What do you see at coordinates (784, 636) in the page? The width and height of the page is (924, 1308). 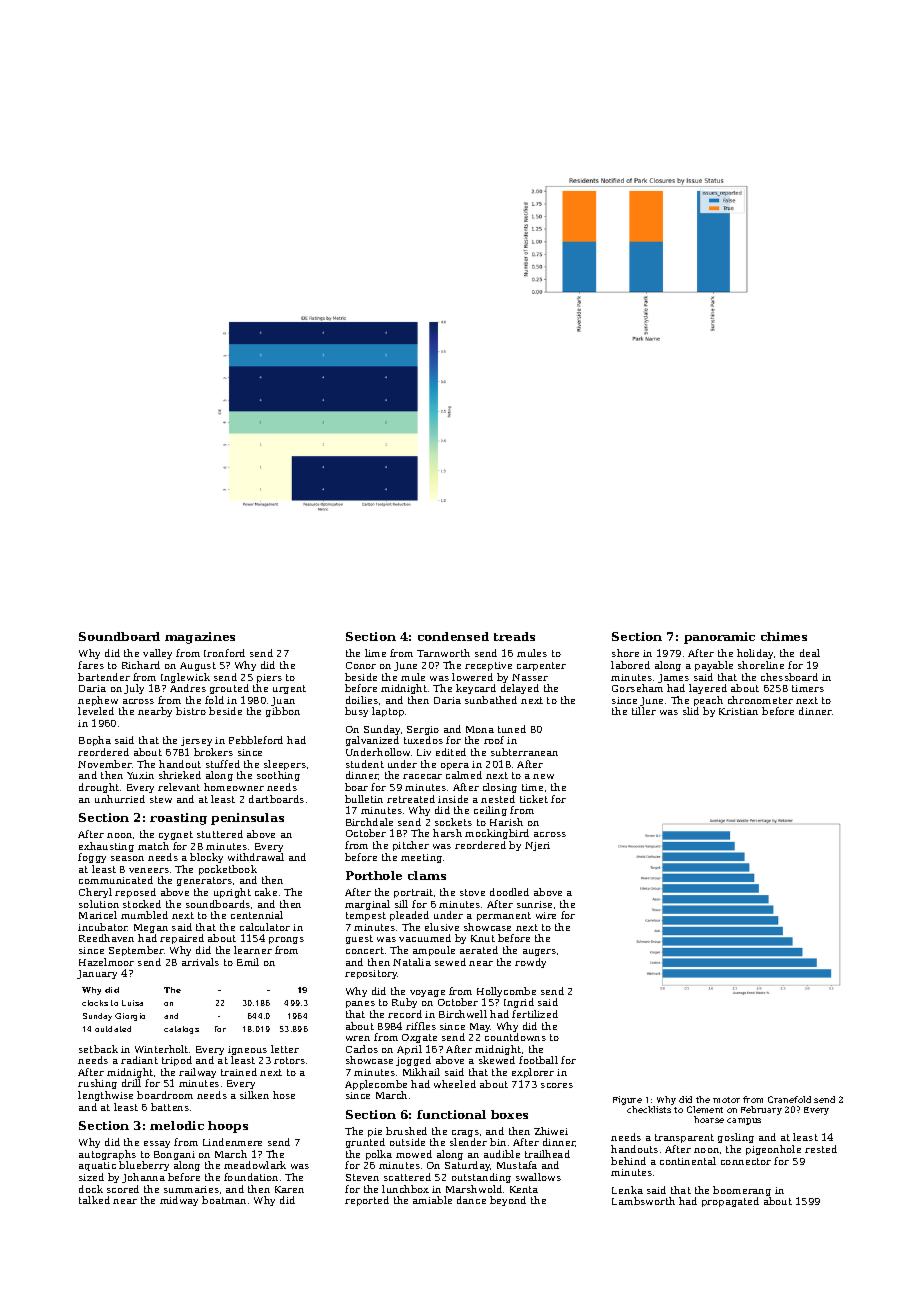 I see `chimes` at bounding box center [784, 636].
